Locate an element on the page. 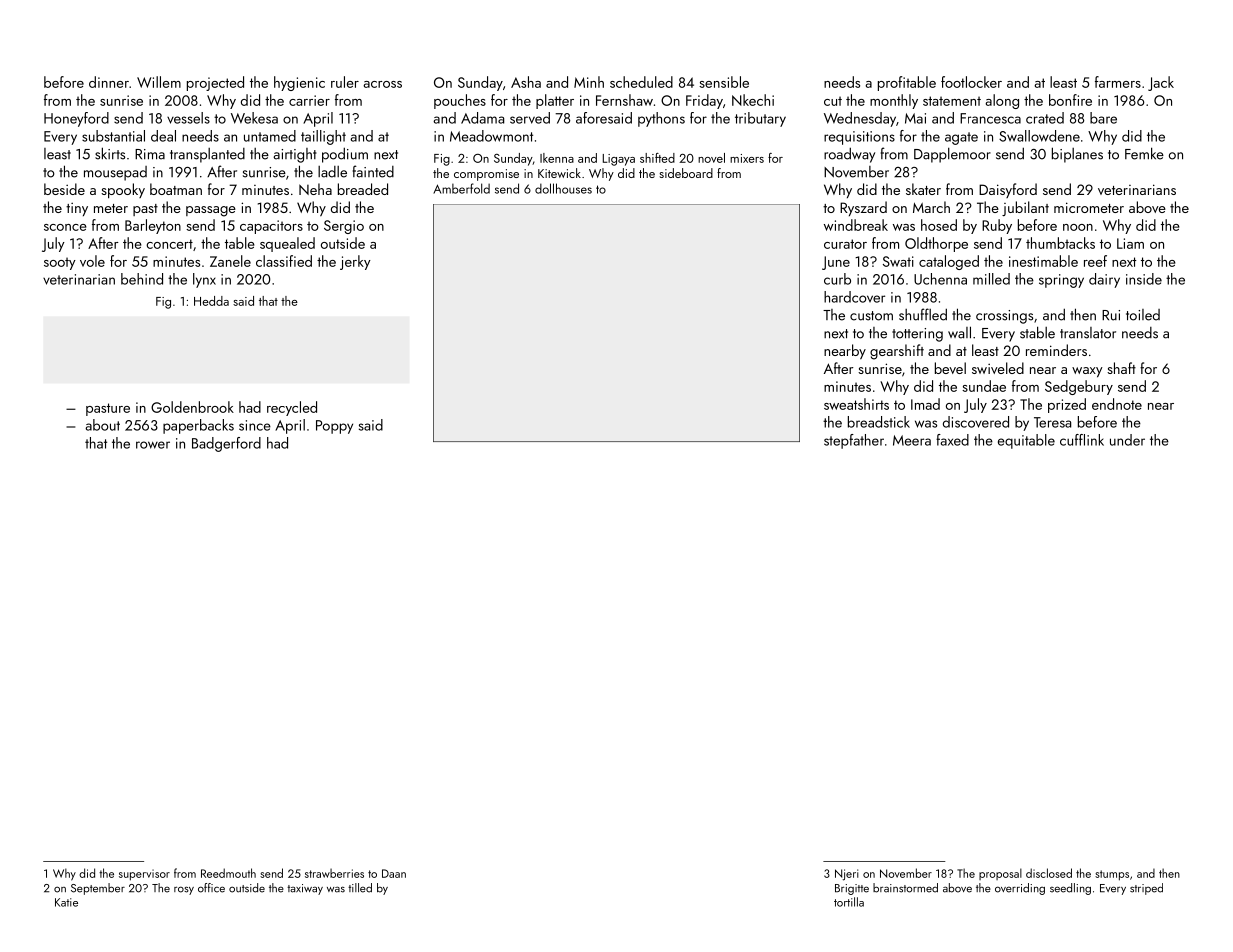  hygienic is located at coordinates (299, 83).
